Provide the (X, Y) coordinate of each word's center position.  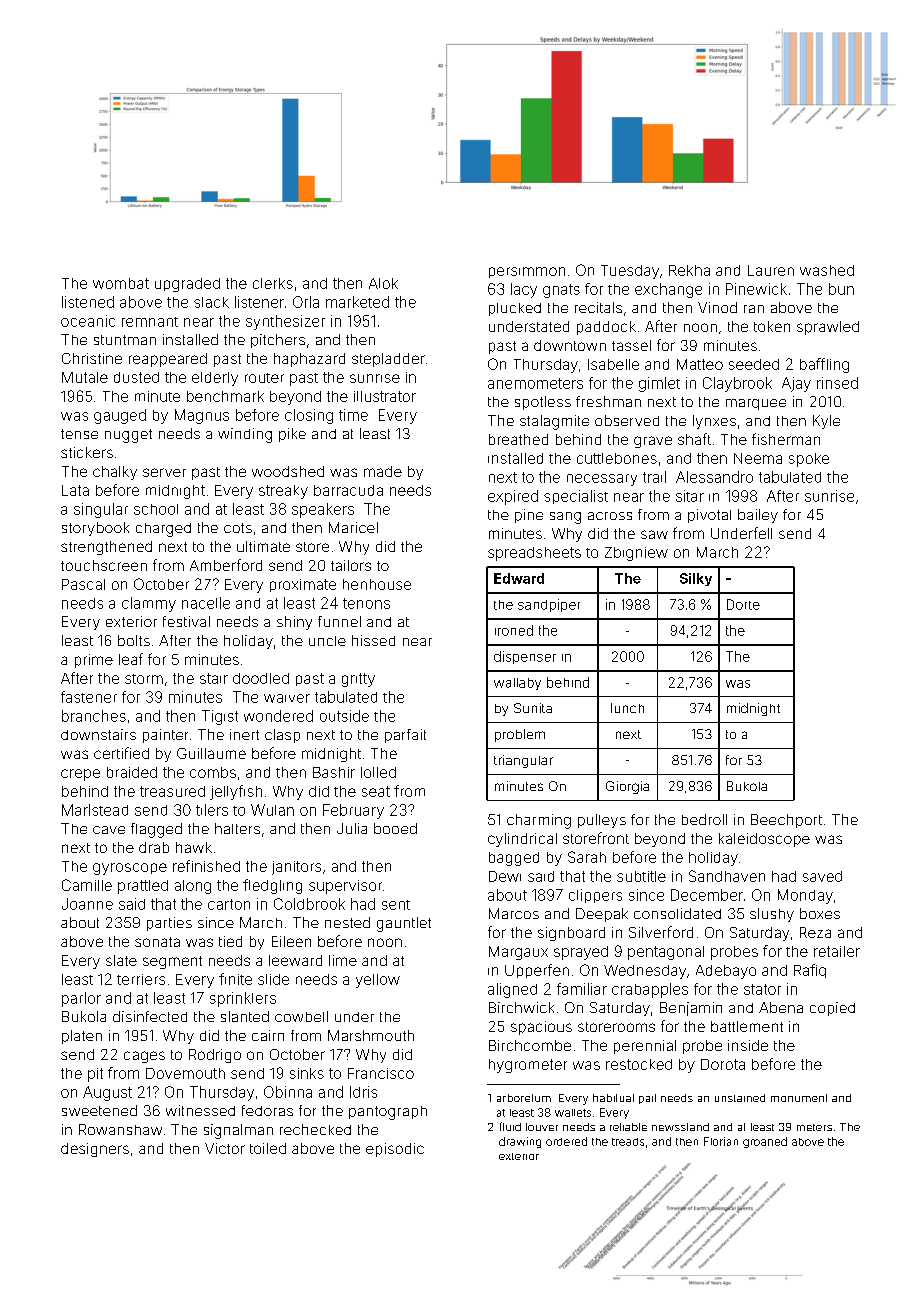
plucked (515, 309)
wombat (121, 283)
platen (82, 1037)
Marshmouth (371, 1035)
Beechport (786, 821)
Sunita (533, 708)
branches (94, 716)
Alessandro (714, 477)
